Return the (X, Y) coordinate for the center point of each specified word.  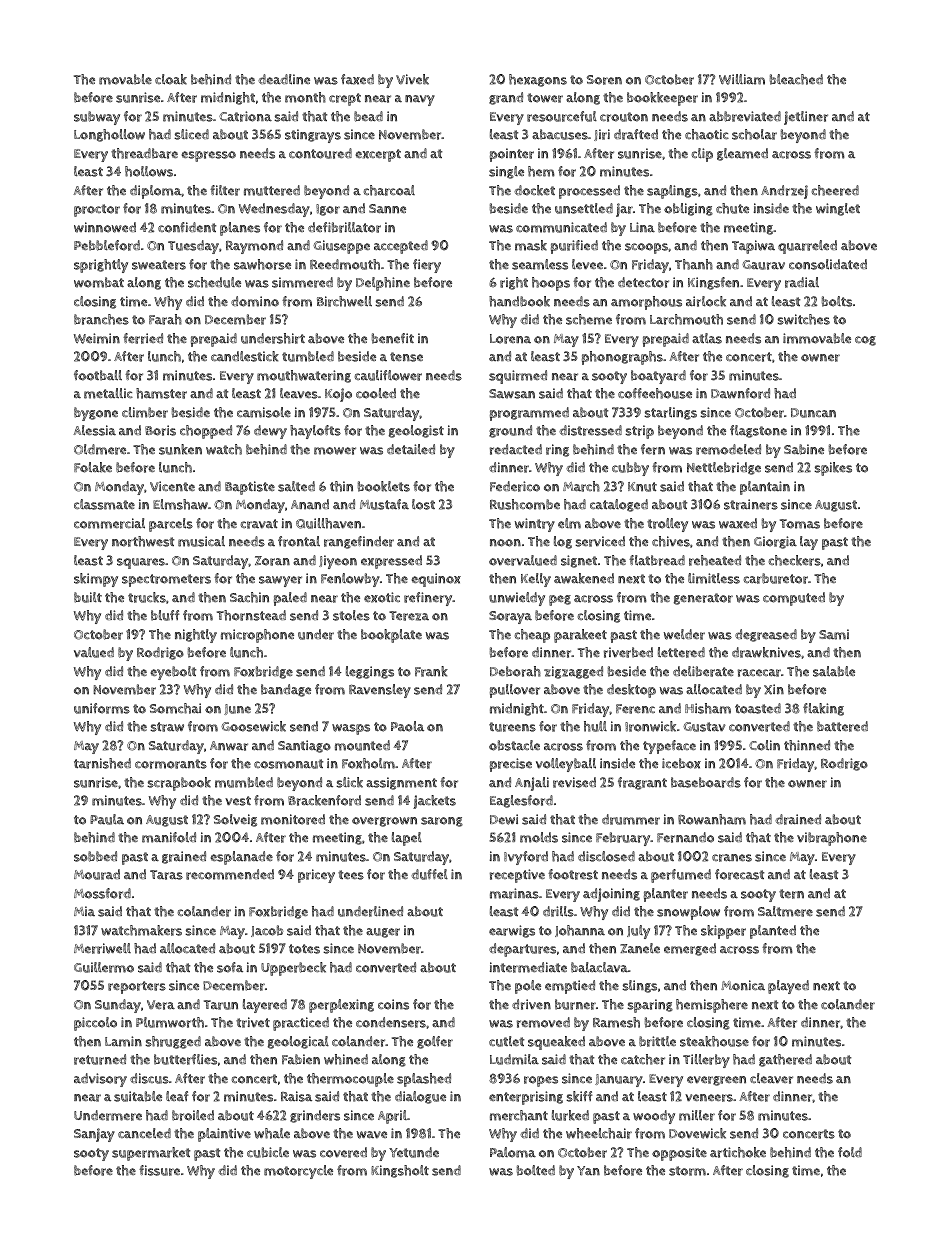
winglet (838, 209)
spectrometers (166, 580)
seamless (540, 264)
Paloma (513, 1152)
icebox (681, 763)
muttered (272, 190)
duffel (429, 874)
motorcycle (298, 1172)
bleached (796, 79)
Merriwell (102, 948)
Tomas (800, 524)
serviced (600, 541)
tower (545, 98)
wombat (99, 282)
